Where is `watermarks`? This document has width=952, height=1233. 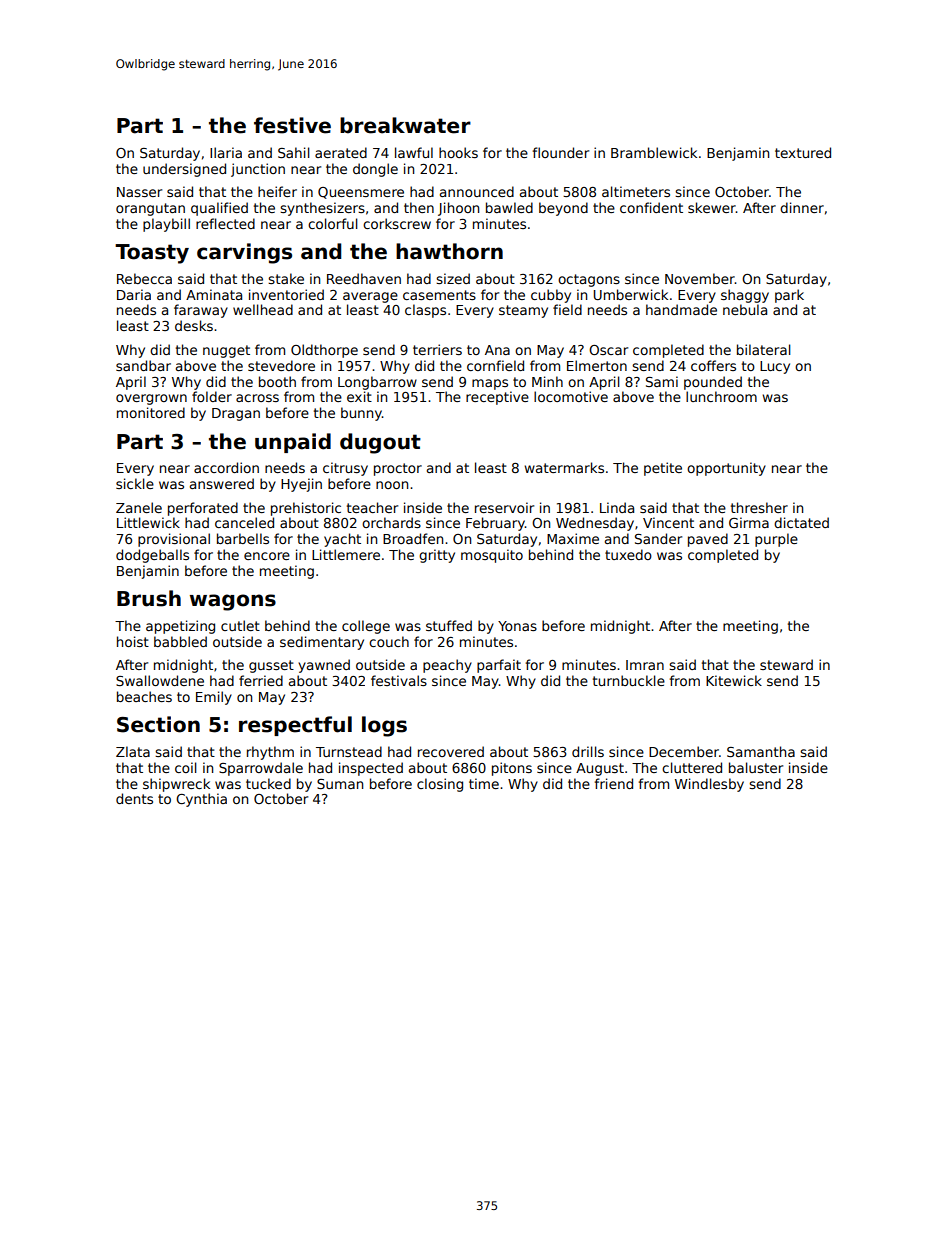
watermarks is located at coordinates (564, 467).
